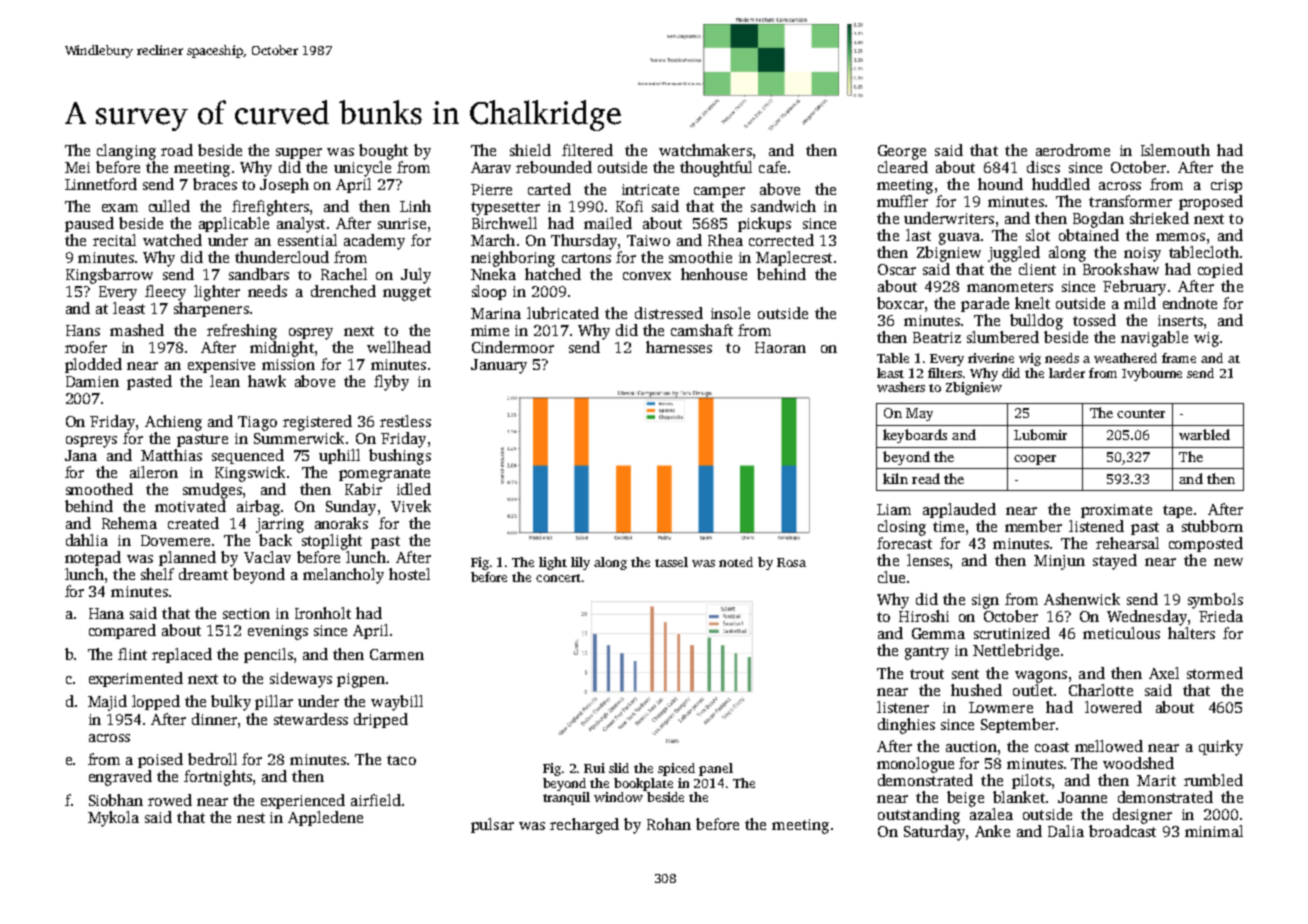  I want to click on Dalia, so click(1066, 831).
